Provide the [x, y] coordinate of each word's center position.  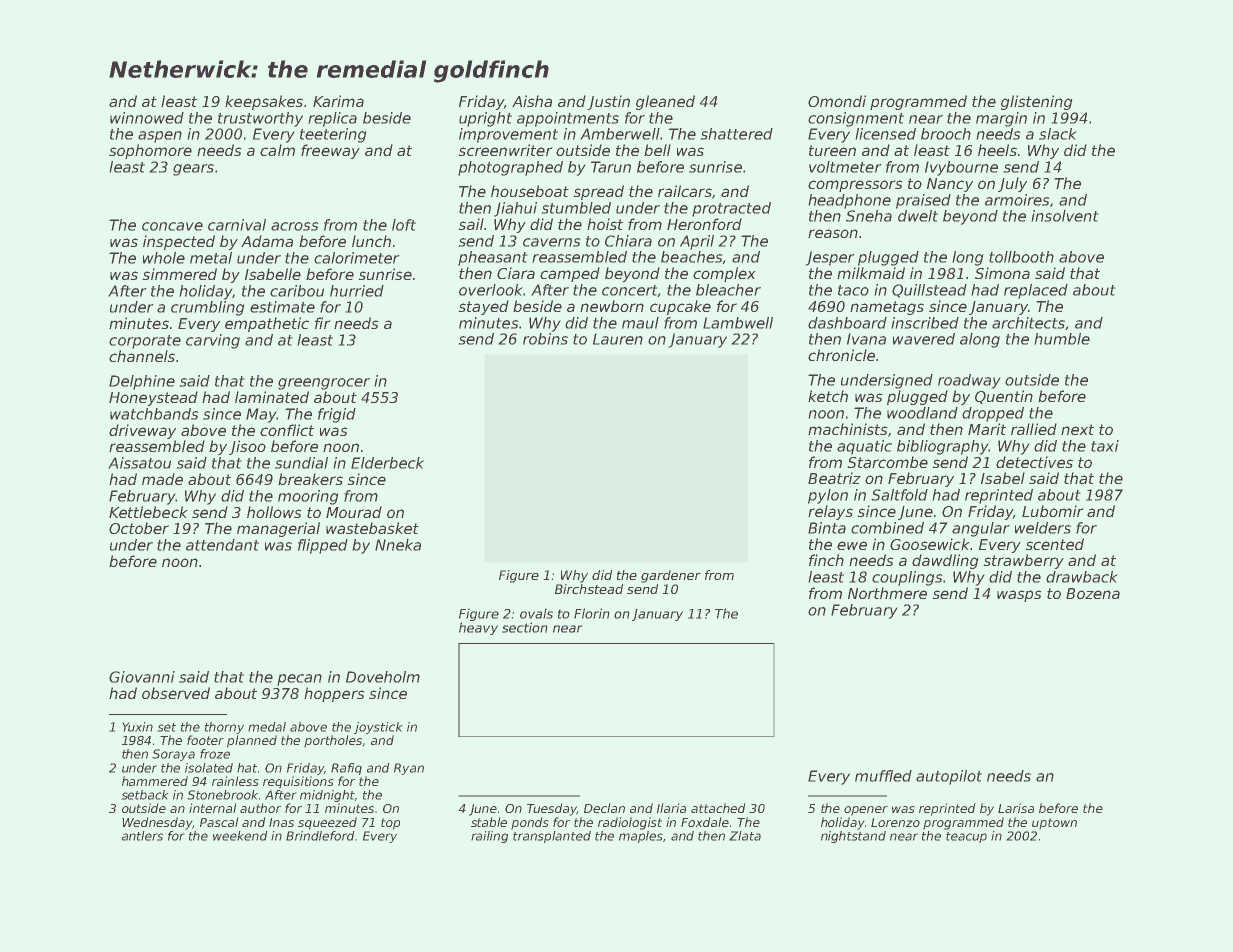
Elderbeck [387, 463]
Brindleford [320, 836]
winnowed [147, 118]
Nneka [398, 545]
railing [489, 837]
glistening [1037, 102]
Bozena [1093, 593]
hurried [357, 291]
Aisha [532, 101]
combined [887, 528]
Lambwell [738, 323]
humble [1062, 339]
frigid [337, 415]
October [139, 528]
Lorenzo [895, 822]
